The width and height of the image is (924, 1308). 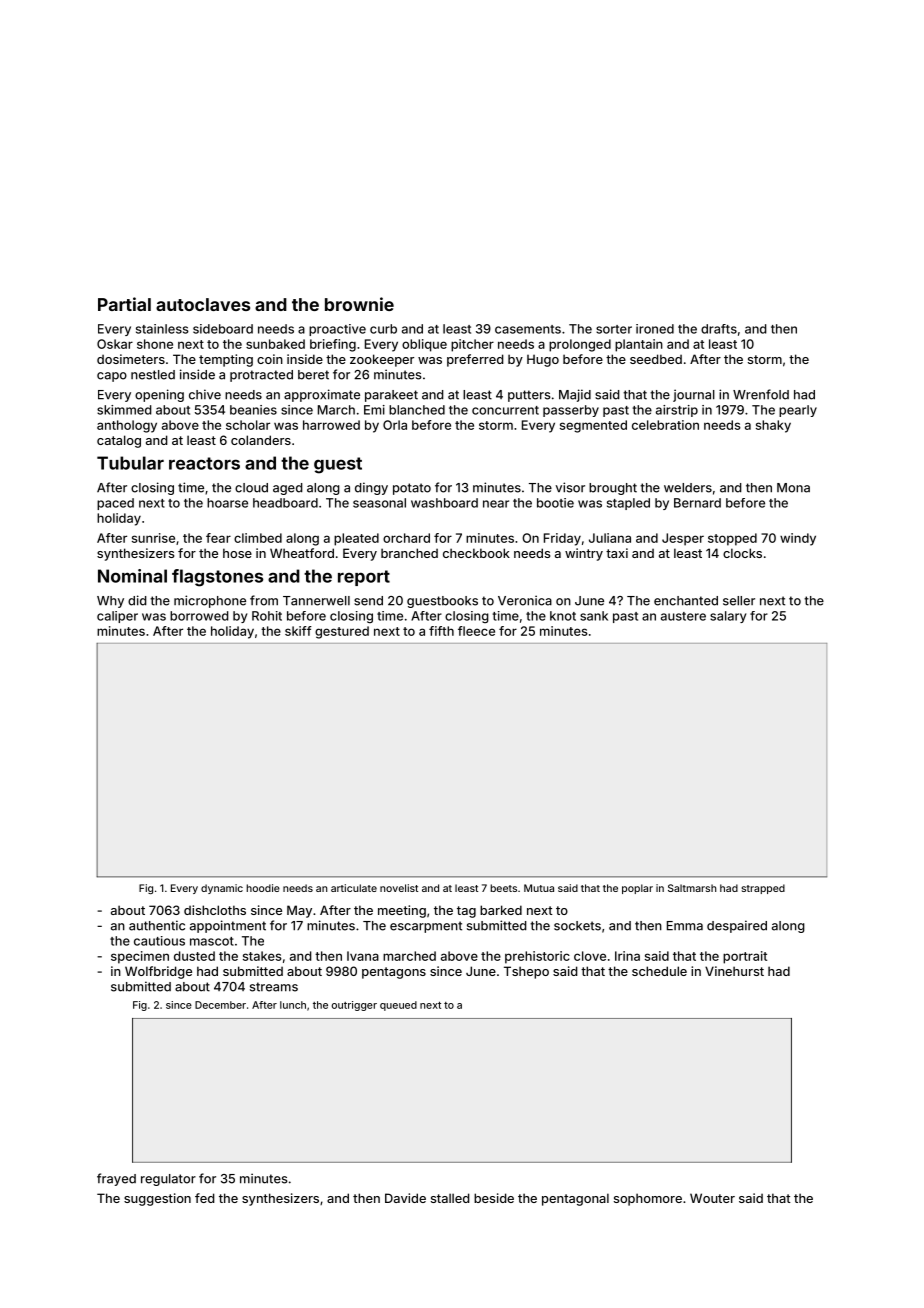 What do you see at coordinates (763, 889) in the image?
I see `strapped` at bounding box center [763, 889].
